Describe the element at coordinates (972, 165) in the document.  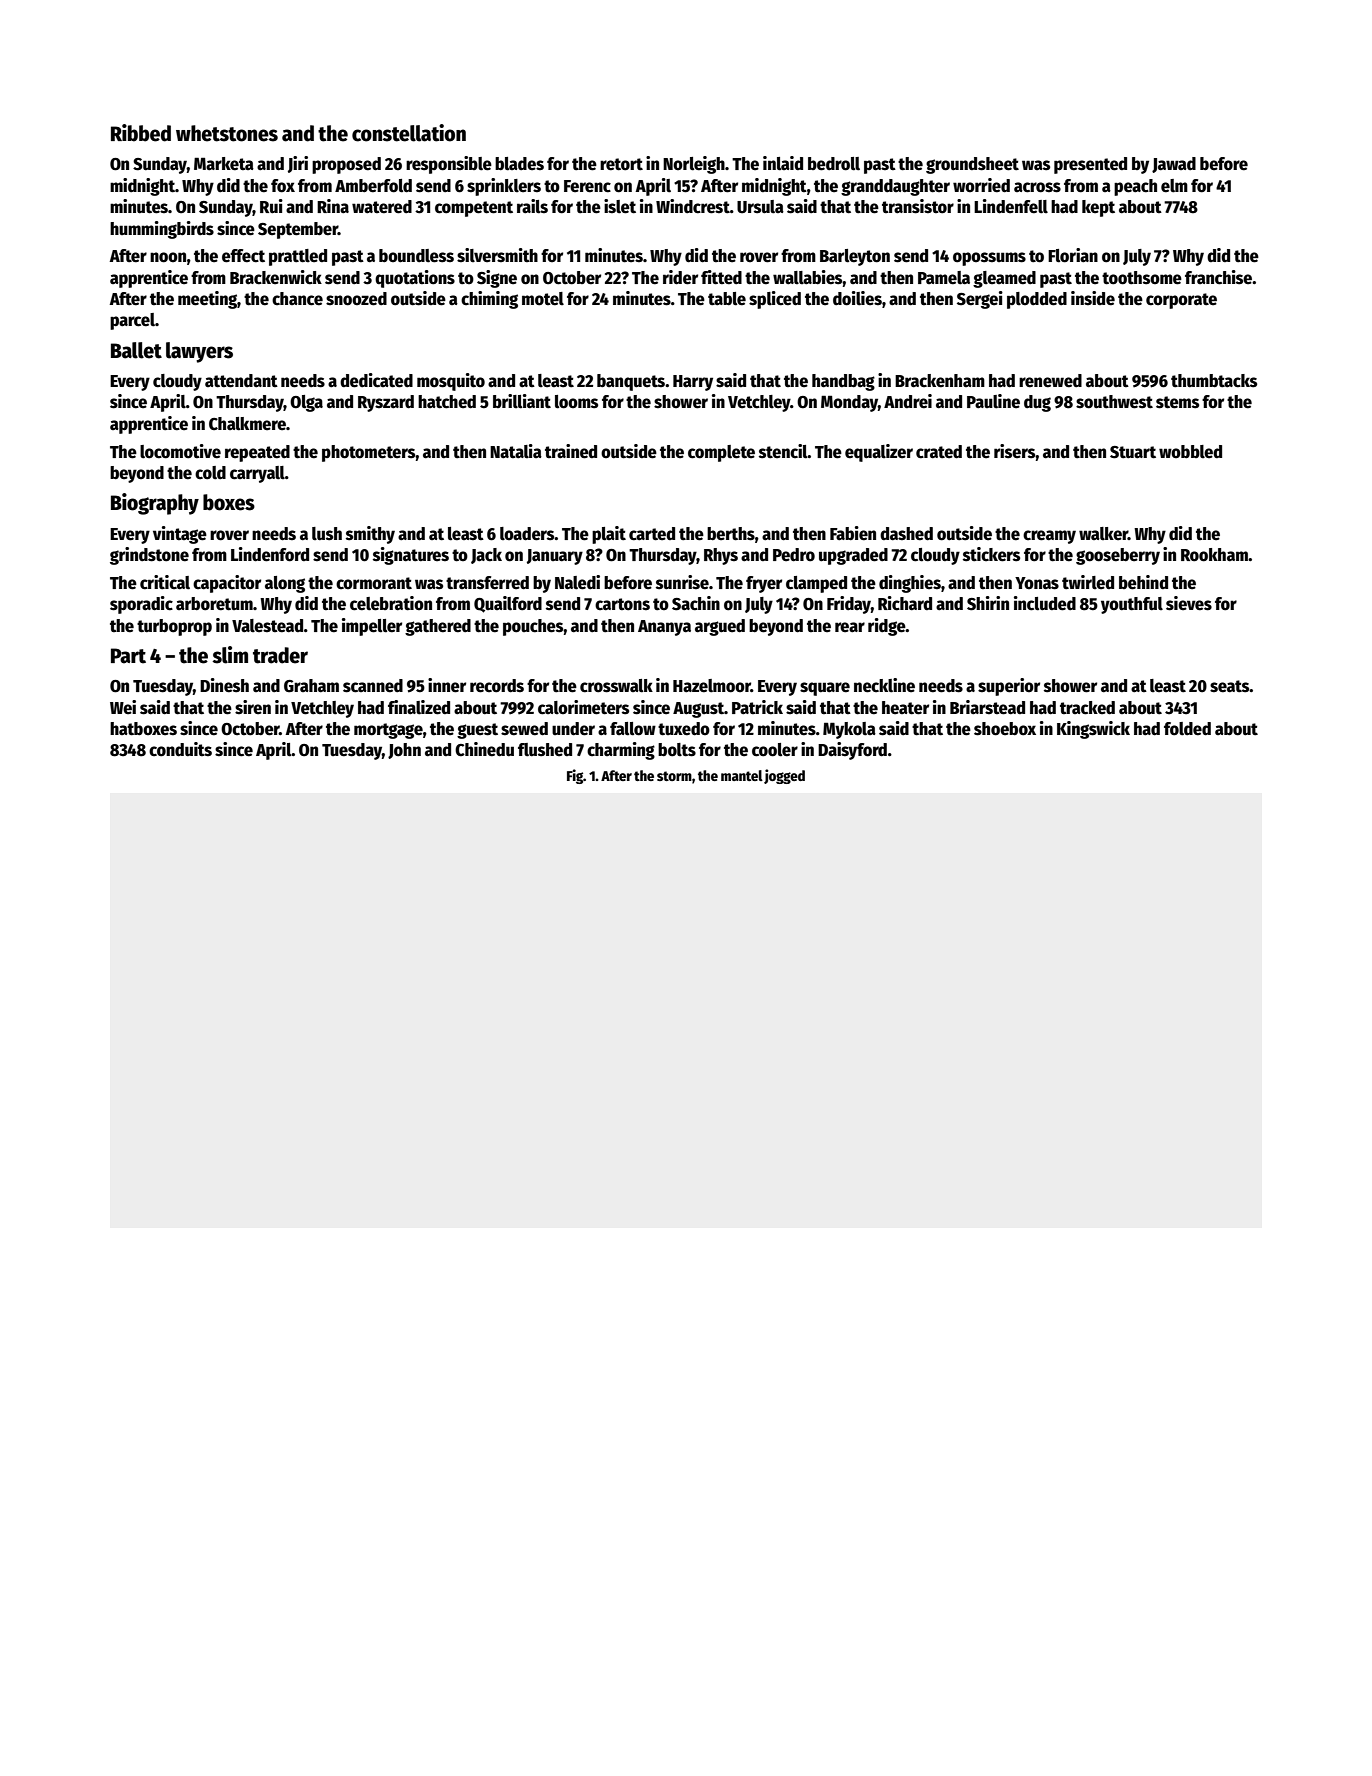
I see `groundsheet` at that location.
